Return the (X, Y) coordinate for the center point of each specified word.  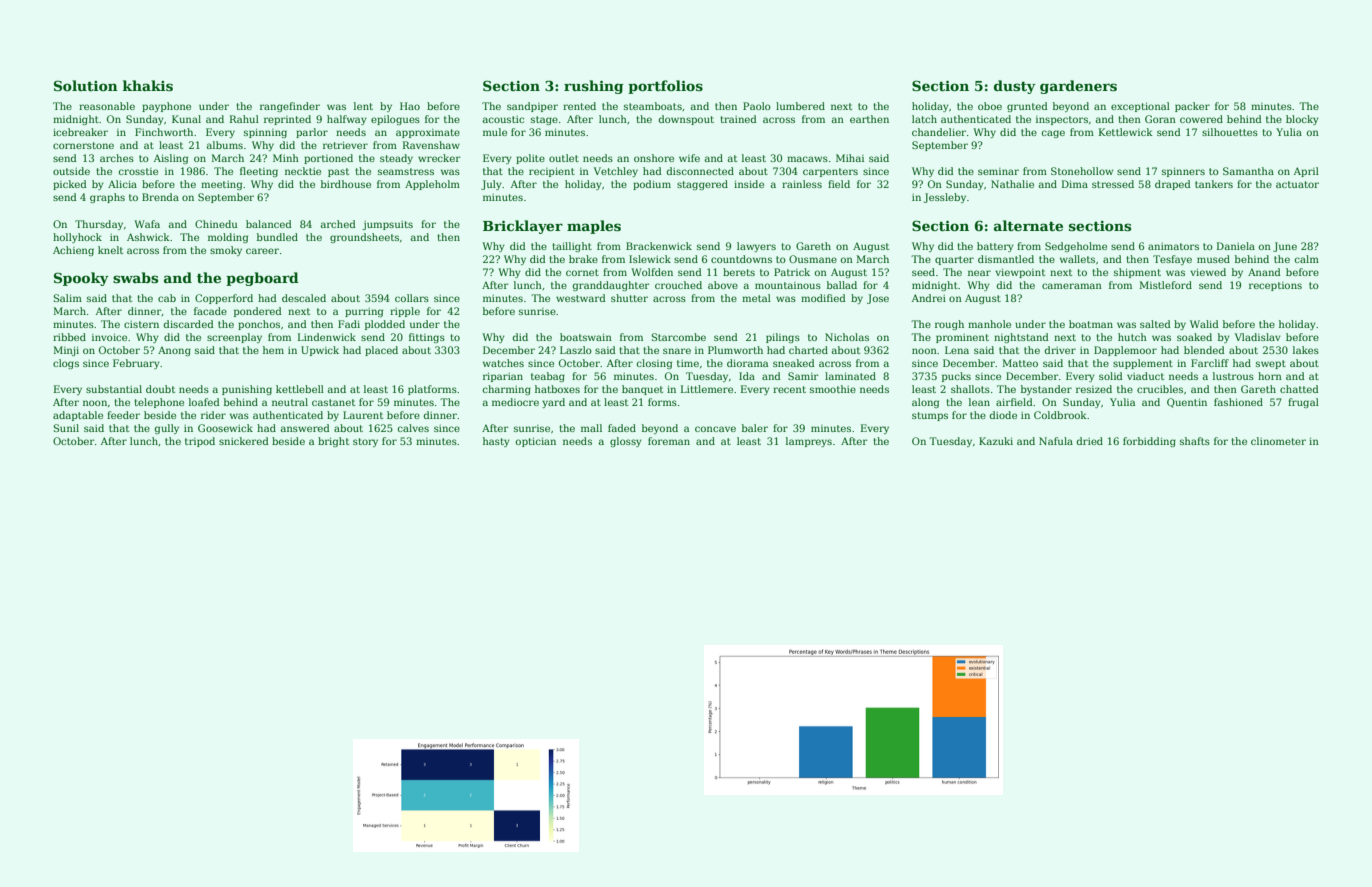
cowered (1201, 119)
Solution (86, 85)
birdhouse (346, 184)
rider (213, 415)
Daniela (1236, 246)
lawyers (756, 247)
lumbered (800, 106)
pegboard (262, 279)
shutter (629, 298)
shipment (1137, 273)
